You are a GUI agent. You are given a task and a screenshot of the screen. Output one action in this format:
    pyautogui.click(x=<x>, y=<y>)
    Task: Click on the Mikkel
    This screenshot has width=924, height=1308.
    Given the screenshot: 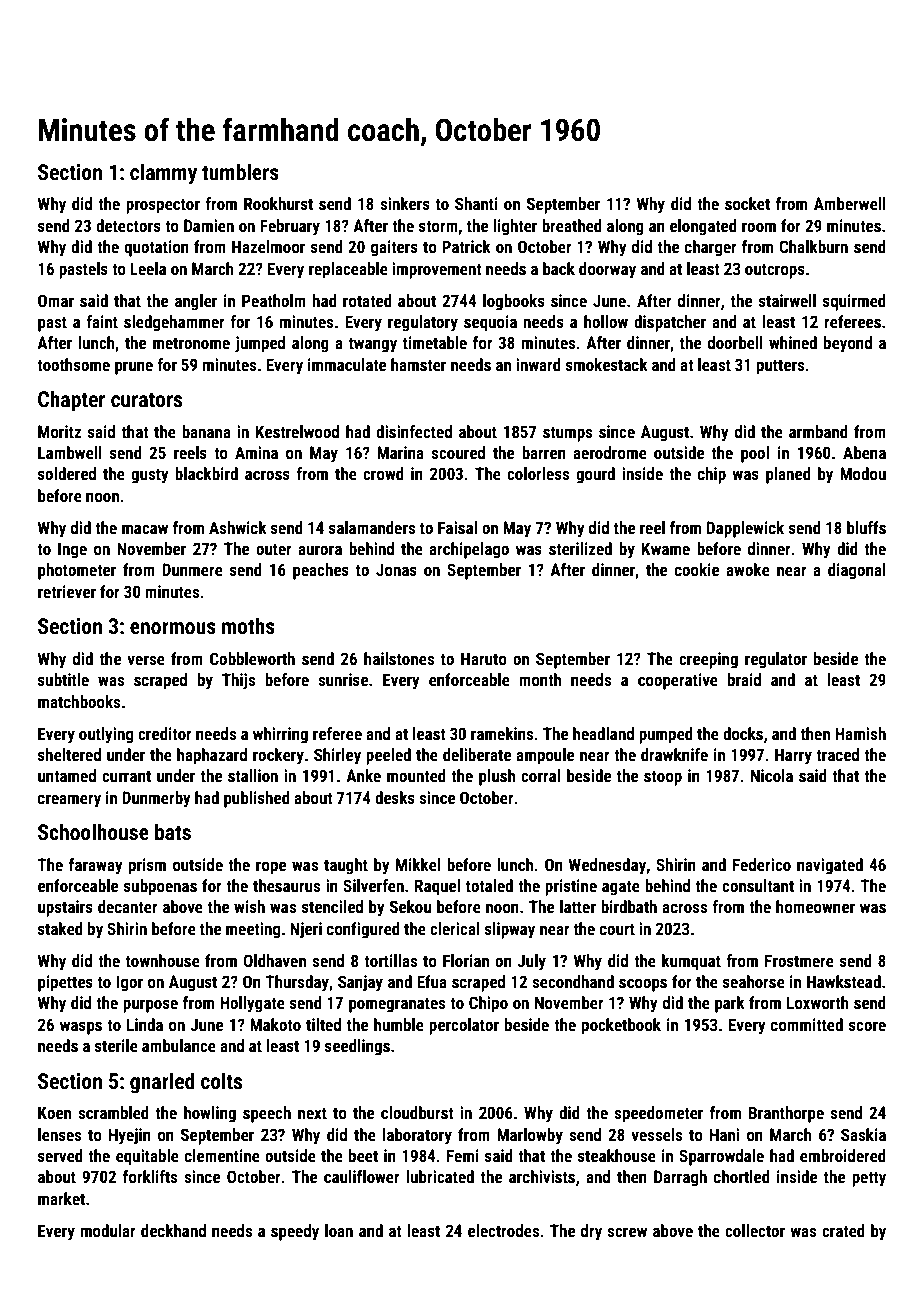 What is the action you would take?
    pyautogui.click(x=418, y=864)
